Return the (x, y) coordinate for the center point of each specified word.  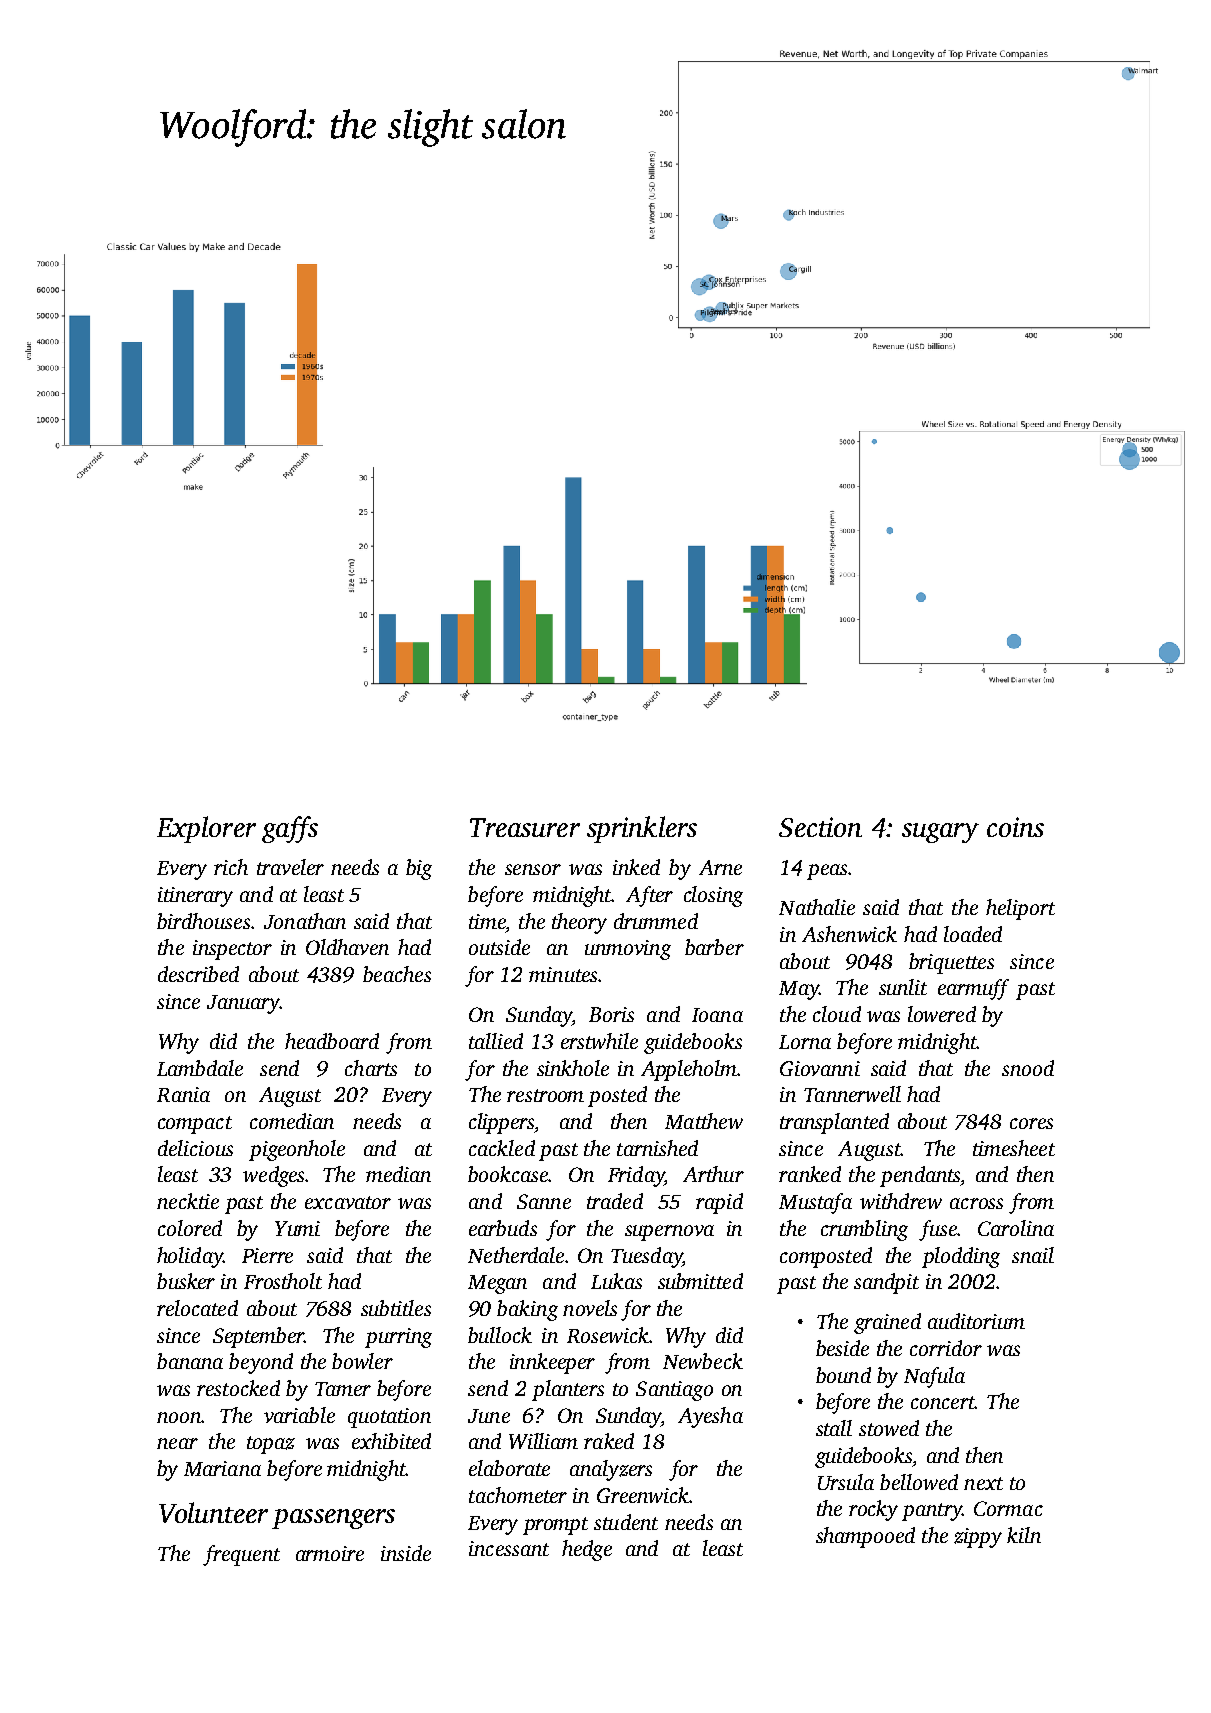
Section (820, 827)
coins (1015, 827)
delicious (195, 1148)
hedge (587, 1550)
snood (1028, 1068)
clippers (501, 1123)
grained (887, 1323)
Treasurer (525, 827)
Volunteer (213, 1512)
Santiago (674, 1391)
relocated (197, 1308)
